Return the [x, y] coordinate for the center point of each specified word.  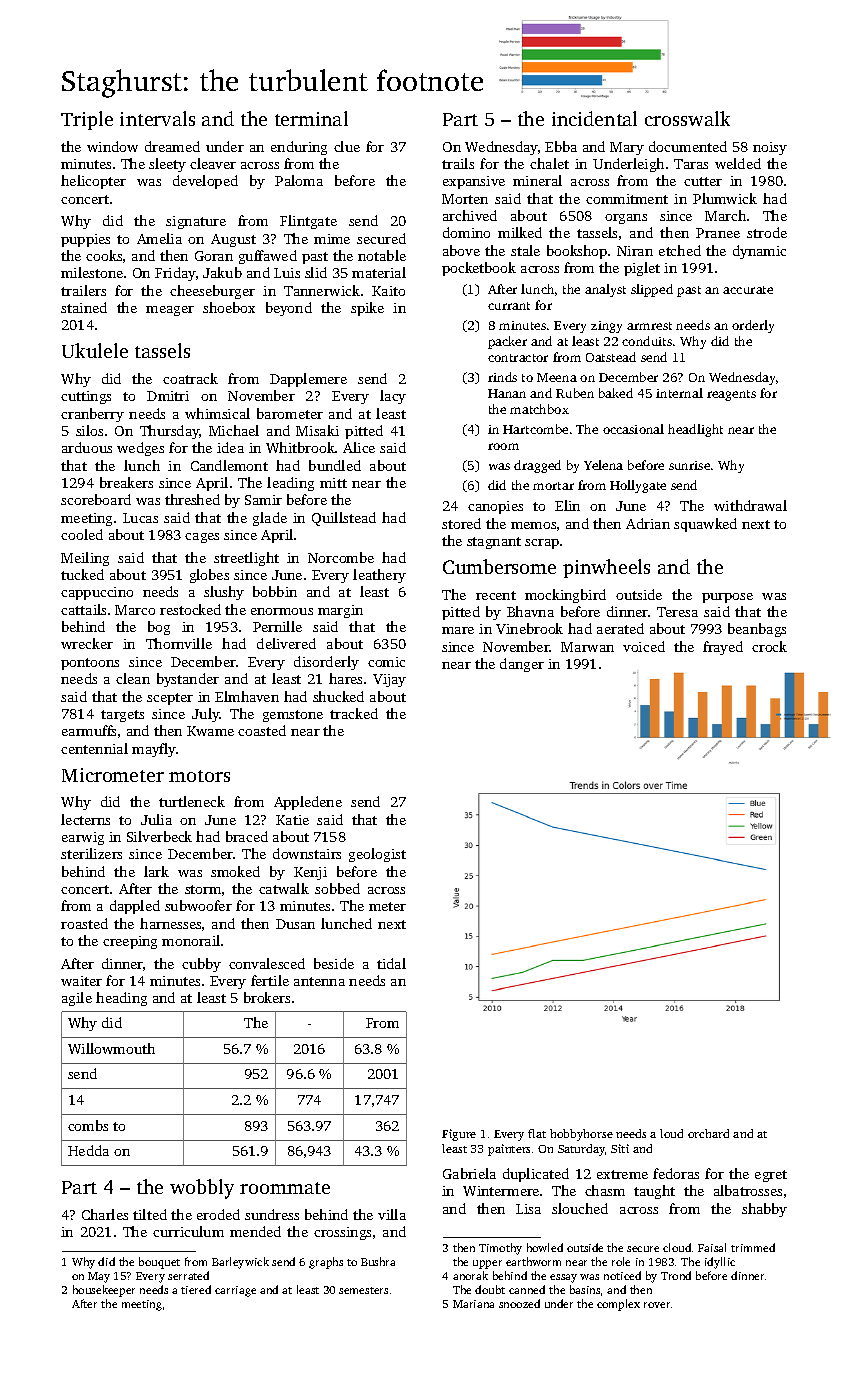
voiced [644, 646]
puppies [85, 240]
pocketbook [479, 269]
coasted [262, 730]
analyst [605, 290]
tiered [196, 1289]
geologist [377, 855]
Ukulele [95, 350]
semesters [363, 1290]
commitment [627, 199]
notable [382, 255]
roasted [84, 923]
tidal [391, 963]
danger [522, 665]
